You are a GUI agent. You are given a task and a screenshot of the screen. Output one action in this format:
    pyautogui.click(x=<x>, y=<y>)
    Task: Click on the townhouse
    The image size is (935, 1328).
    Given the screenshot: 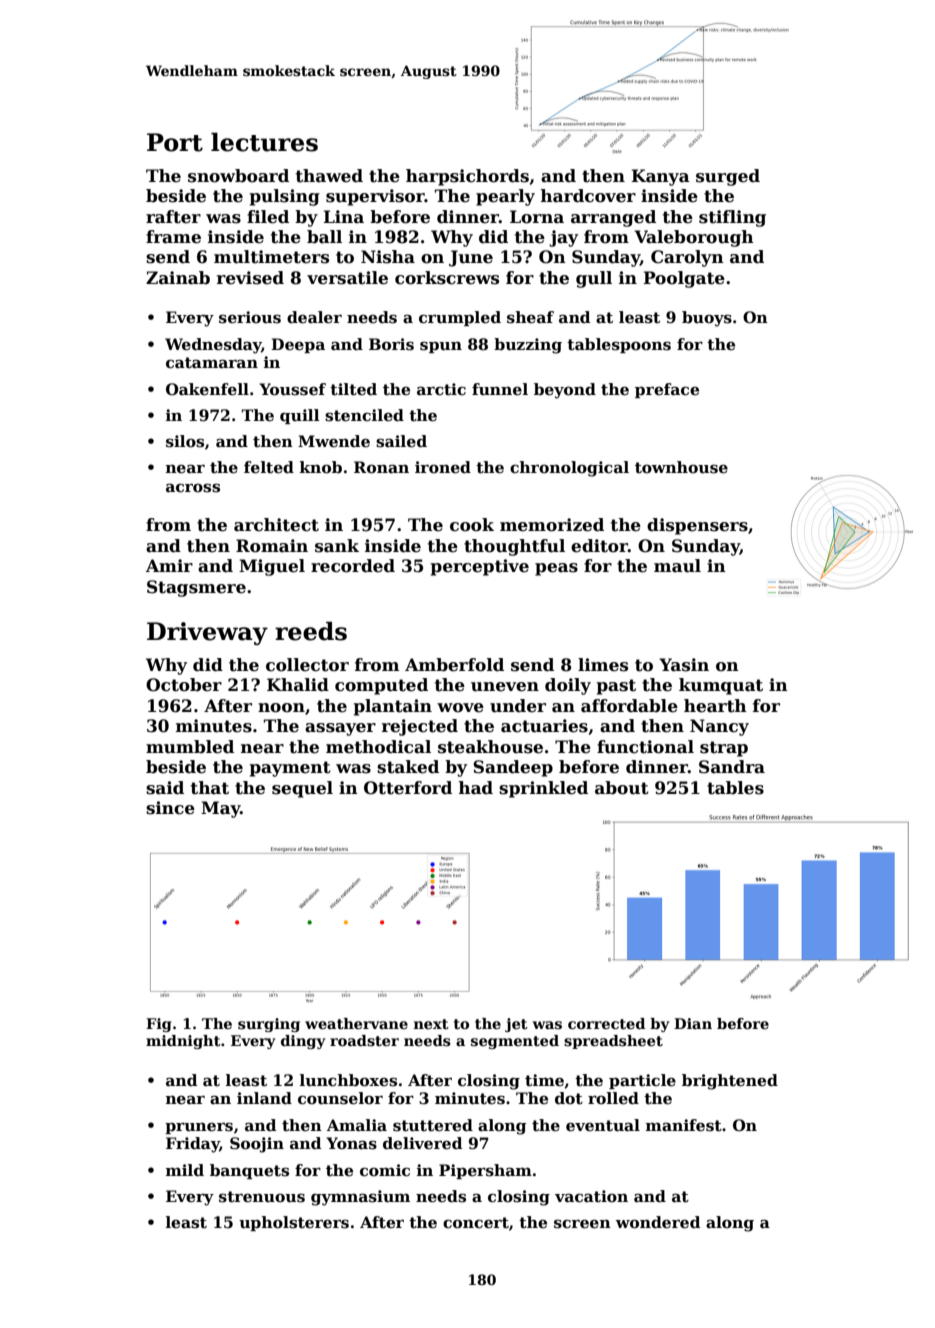 What is the action you would take?
    pyautogui.click(x=681, y=467)
